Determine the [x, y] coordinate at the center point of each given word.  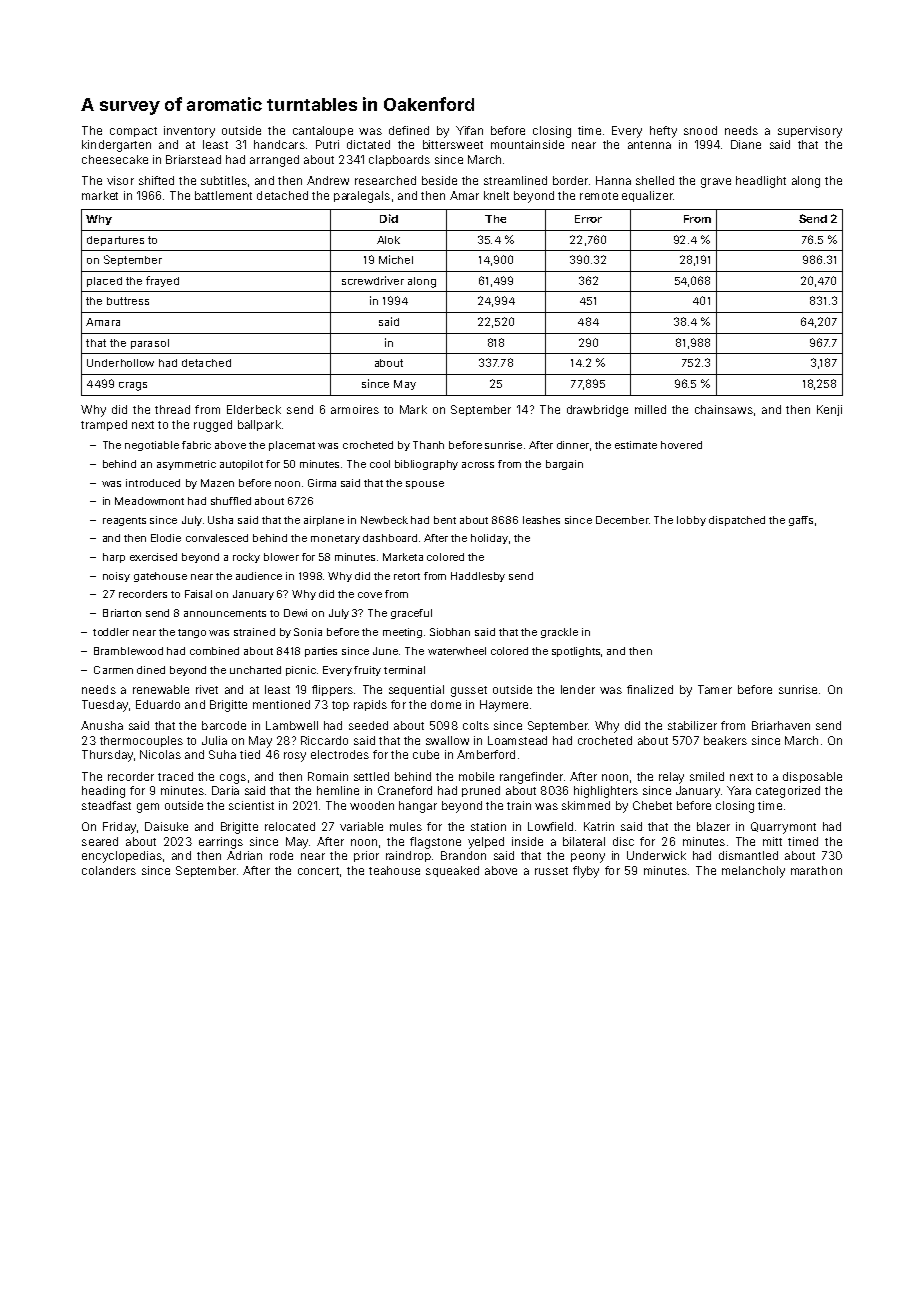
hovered [681, 445]
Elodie [166, 538]
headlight [761, 182]
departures [115, 241]
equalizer [647, 196]
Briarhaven [781, 725]
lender [578, 689]
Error [588, 219]
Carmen [113, 670]
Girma [322, 483]
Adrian [244, 855]
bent [445, 520]
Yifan [469, 130]
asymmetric [186, 465]
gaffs [801, 521]
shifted [156, 180]
